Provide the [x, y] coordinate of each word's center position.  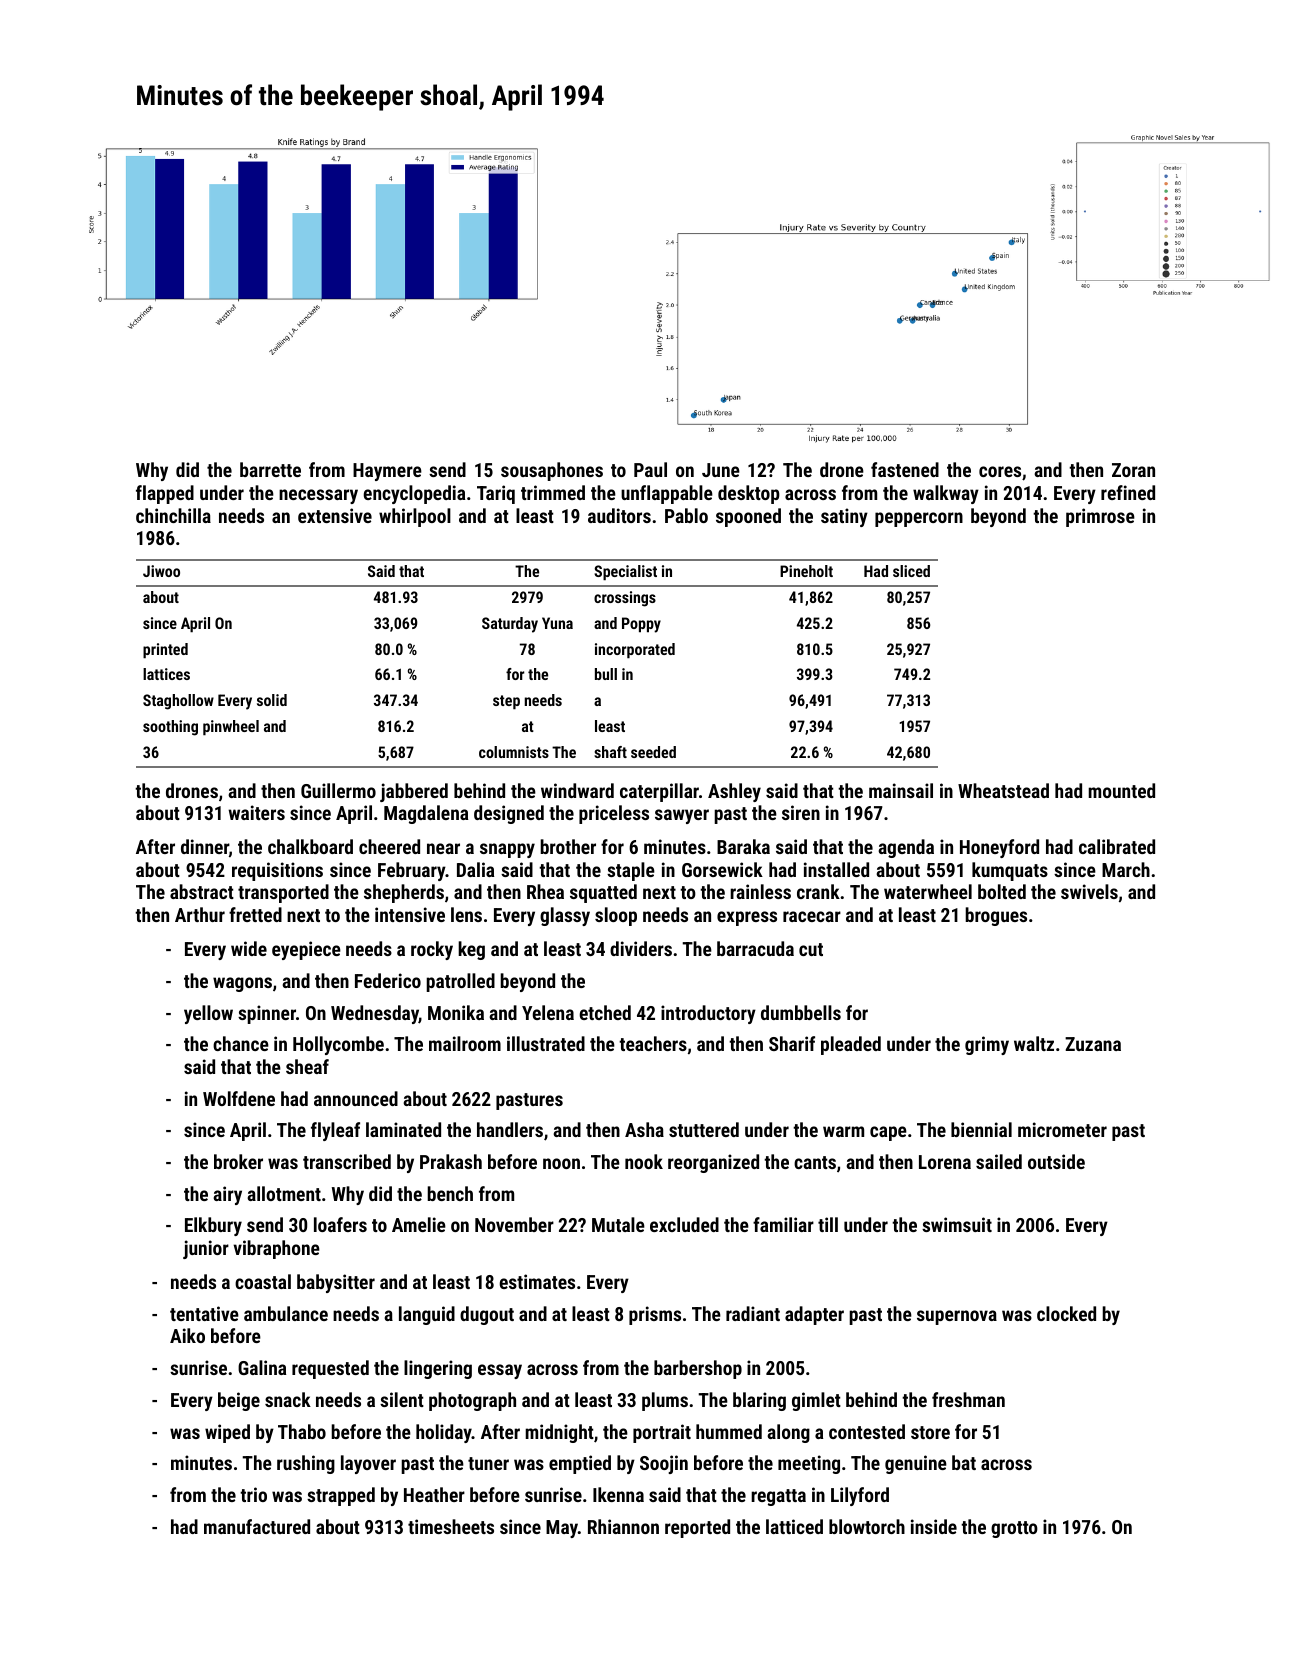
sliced [911, 571]
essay [500, 1371]
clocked [1066, 1313]
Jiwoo [161, 571]
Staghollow [178, 702]
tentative [204, 1313]
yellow [208, 1014]
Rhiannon [623, 1526]
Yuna [557, 623]
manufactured [257, 1526]
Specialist [625, 573]
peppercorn [919, 519]
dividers [641, 948]
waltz [1034, 1043]
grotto [1014, 1529]
